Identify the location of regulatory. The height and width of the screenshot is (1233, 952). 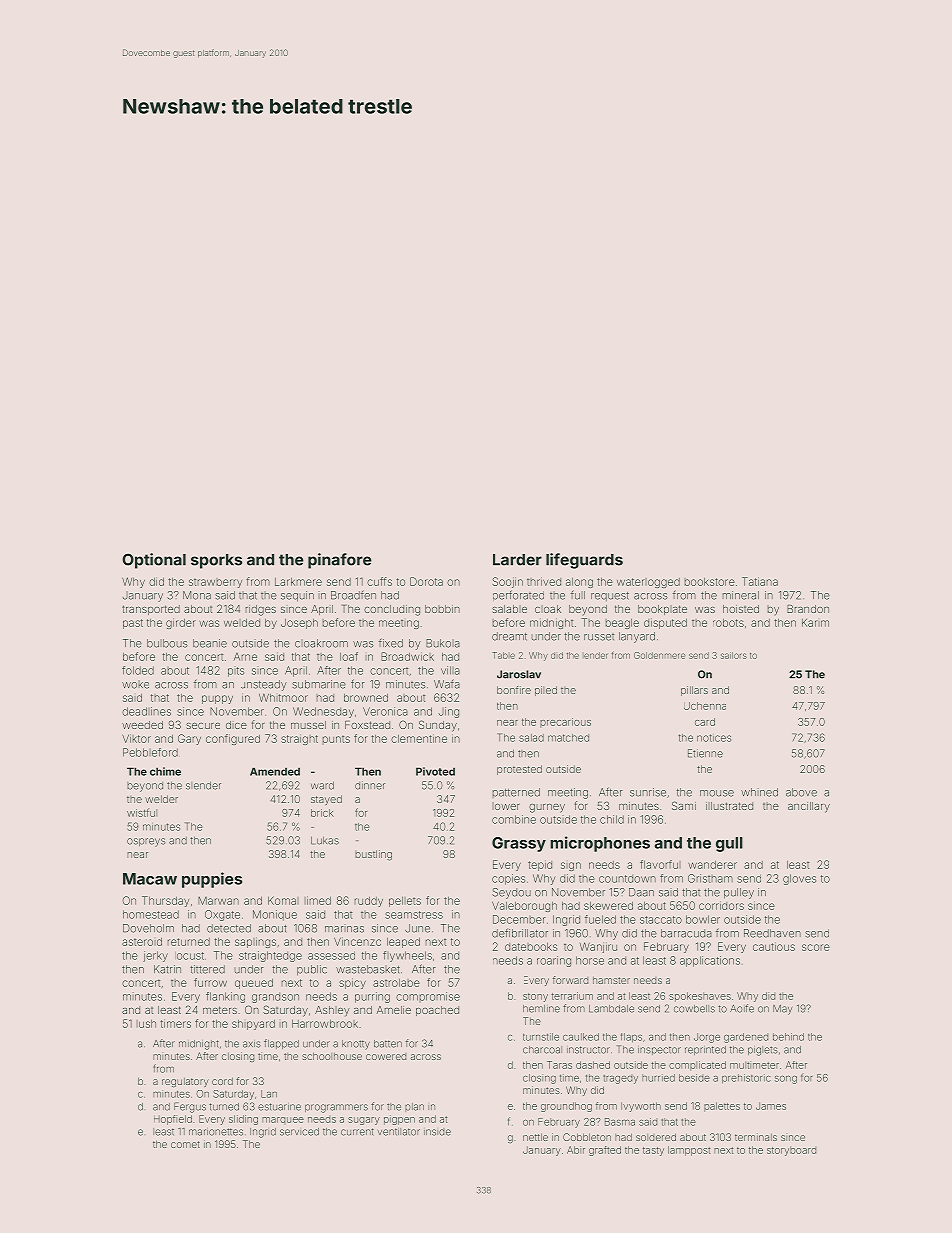
(185, 1082).
